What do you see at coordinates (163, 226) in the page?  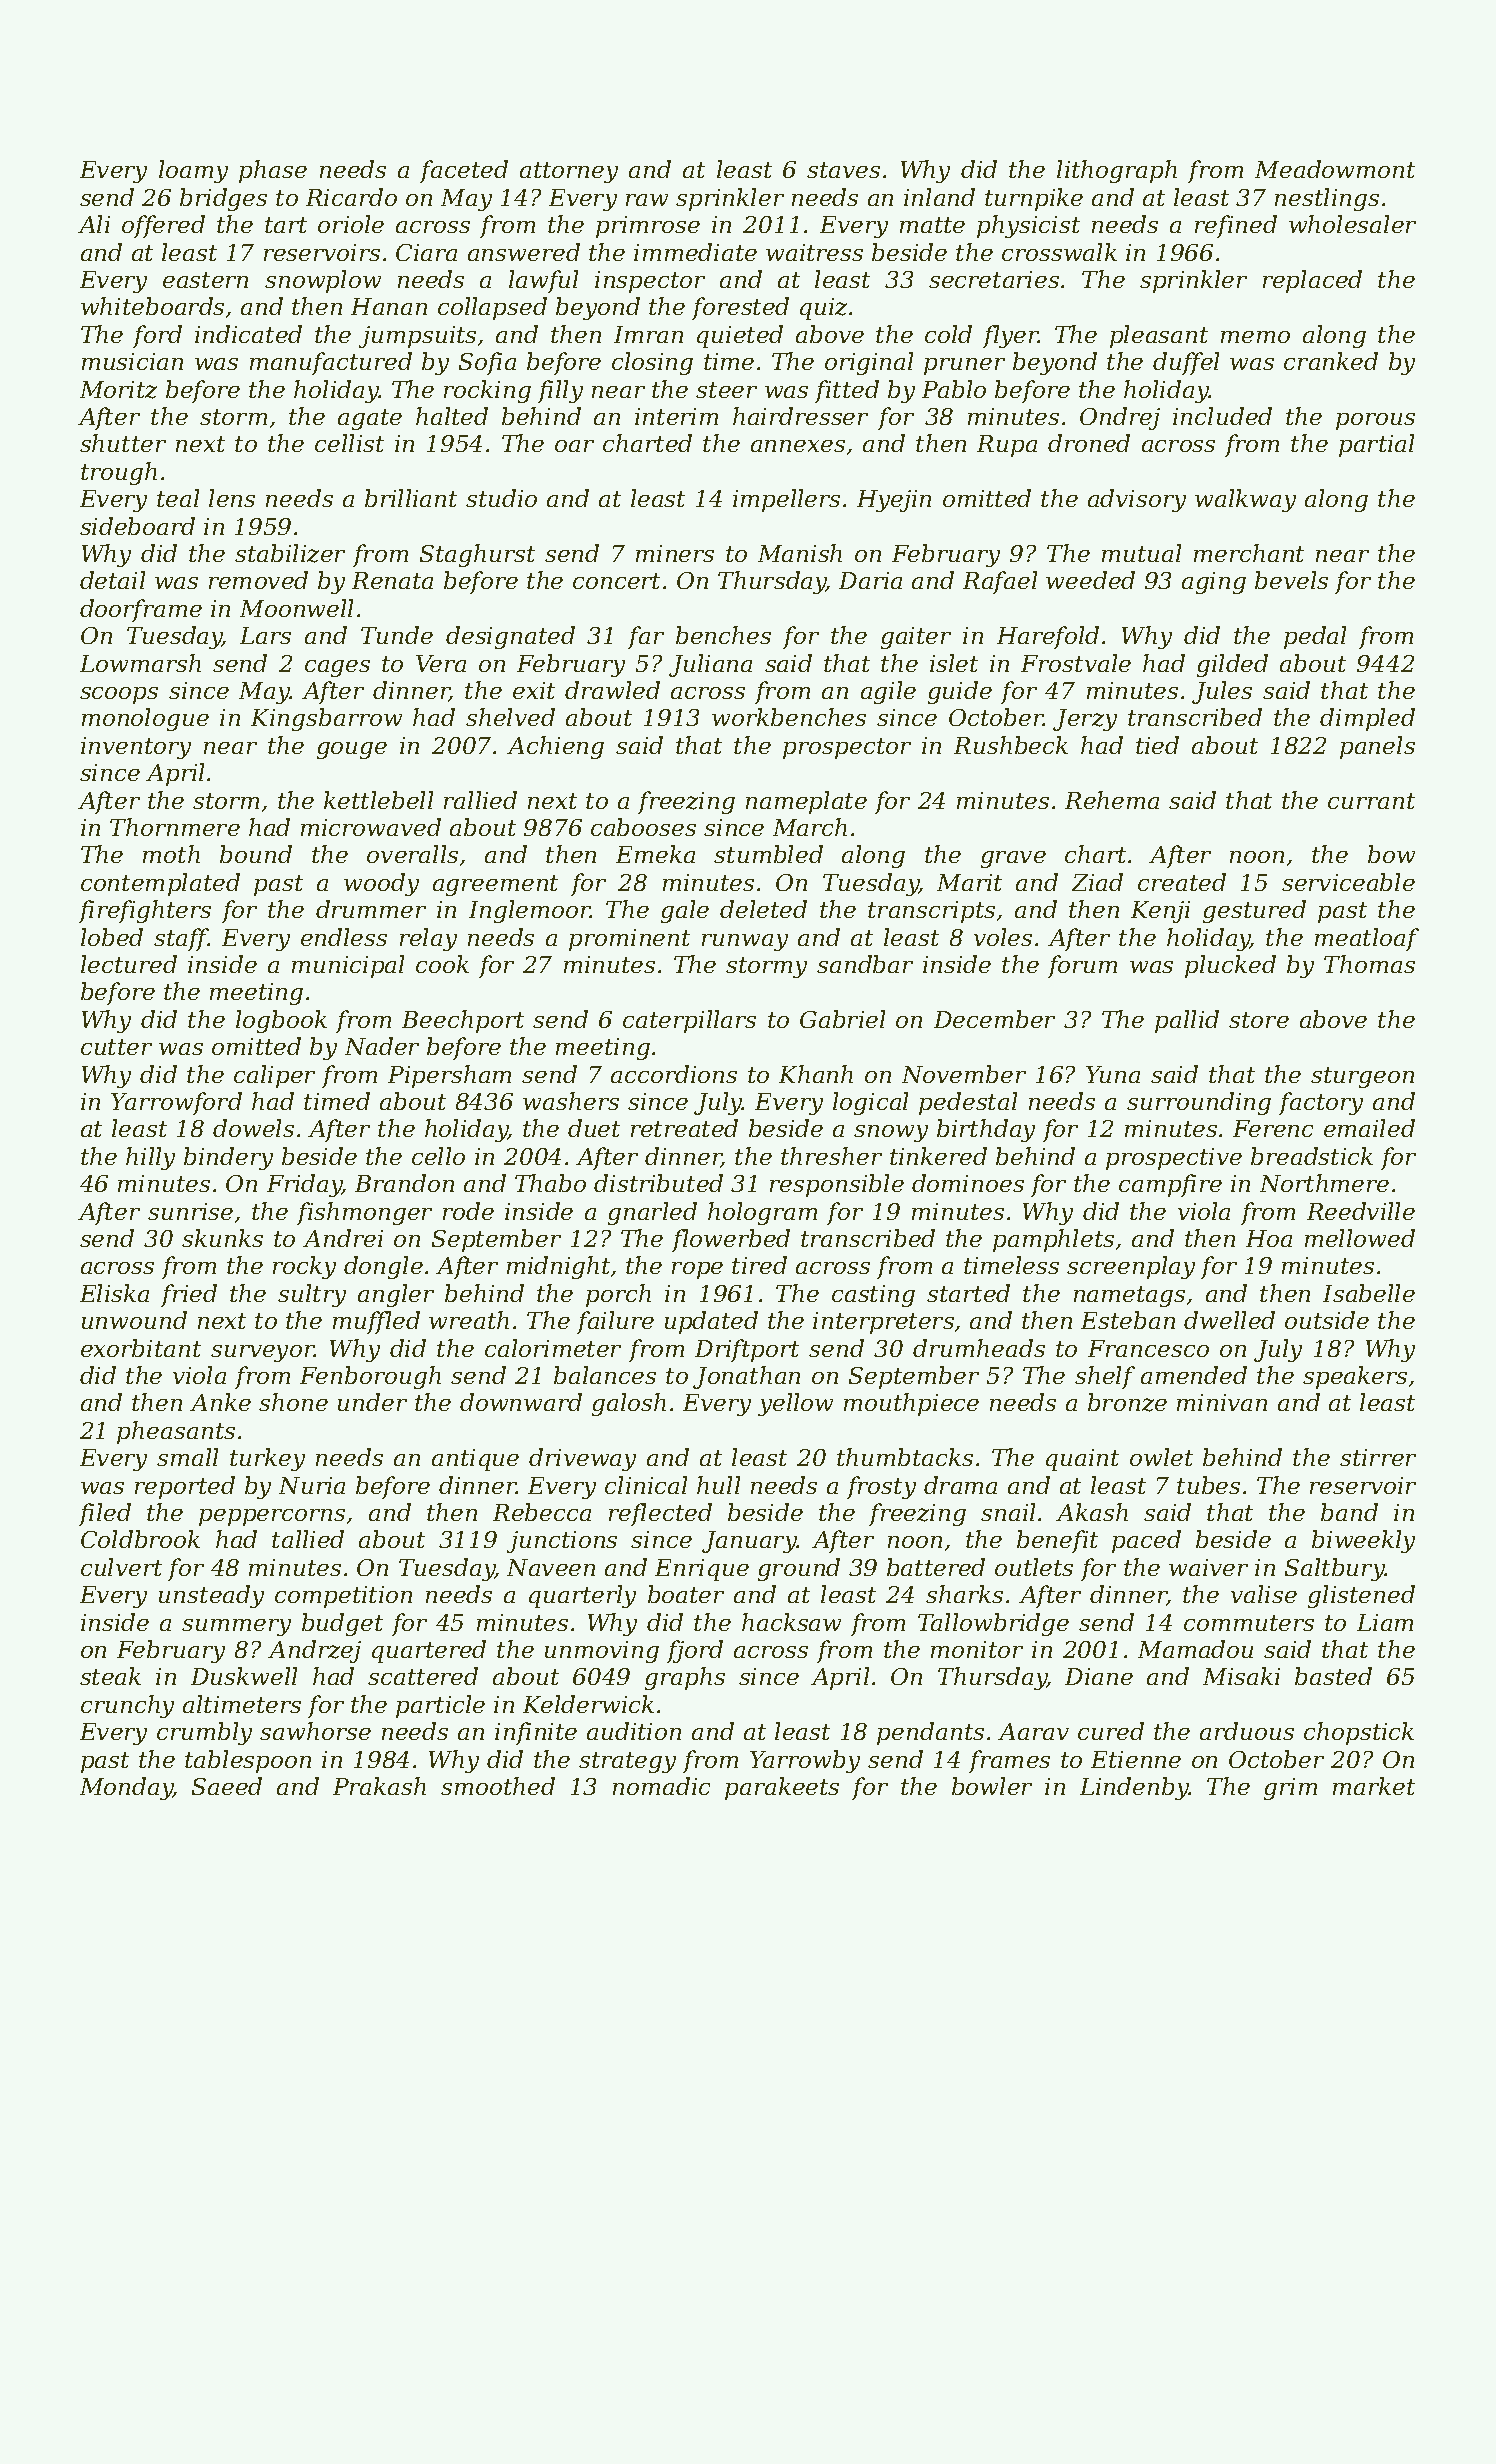 I see `offered` at bounding box center [163, 226].
